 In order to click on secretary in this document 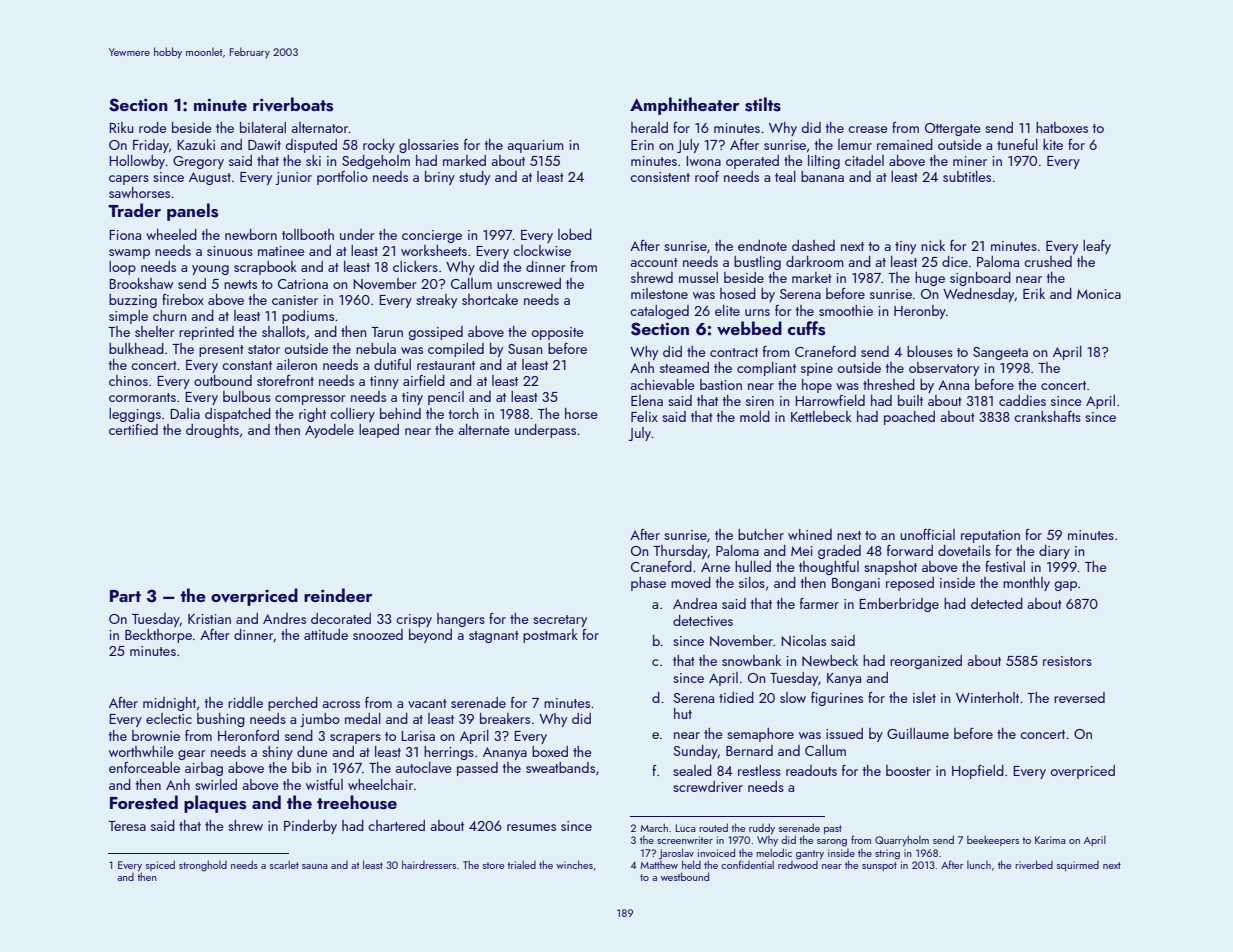, I will do `click(560, 621)`.
